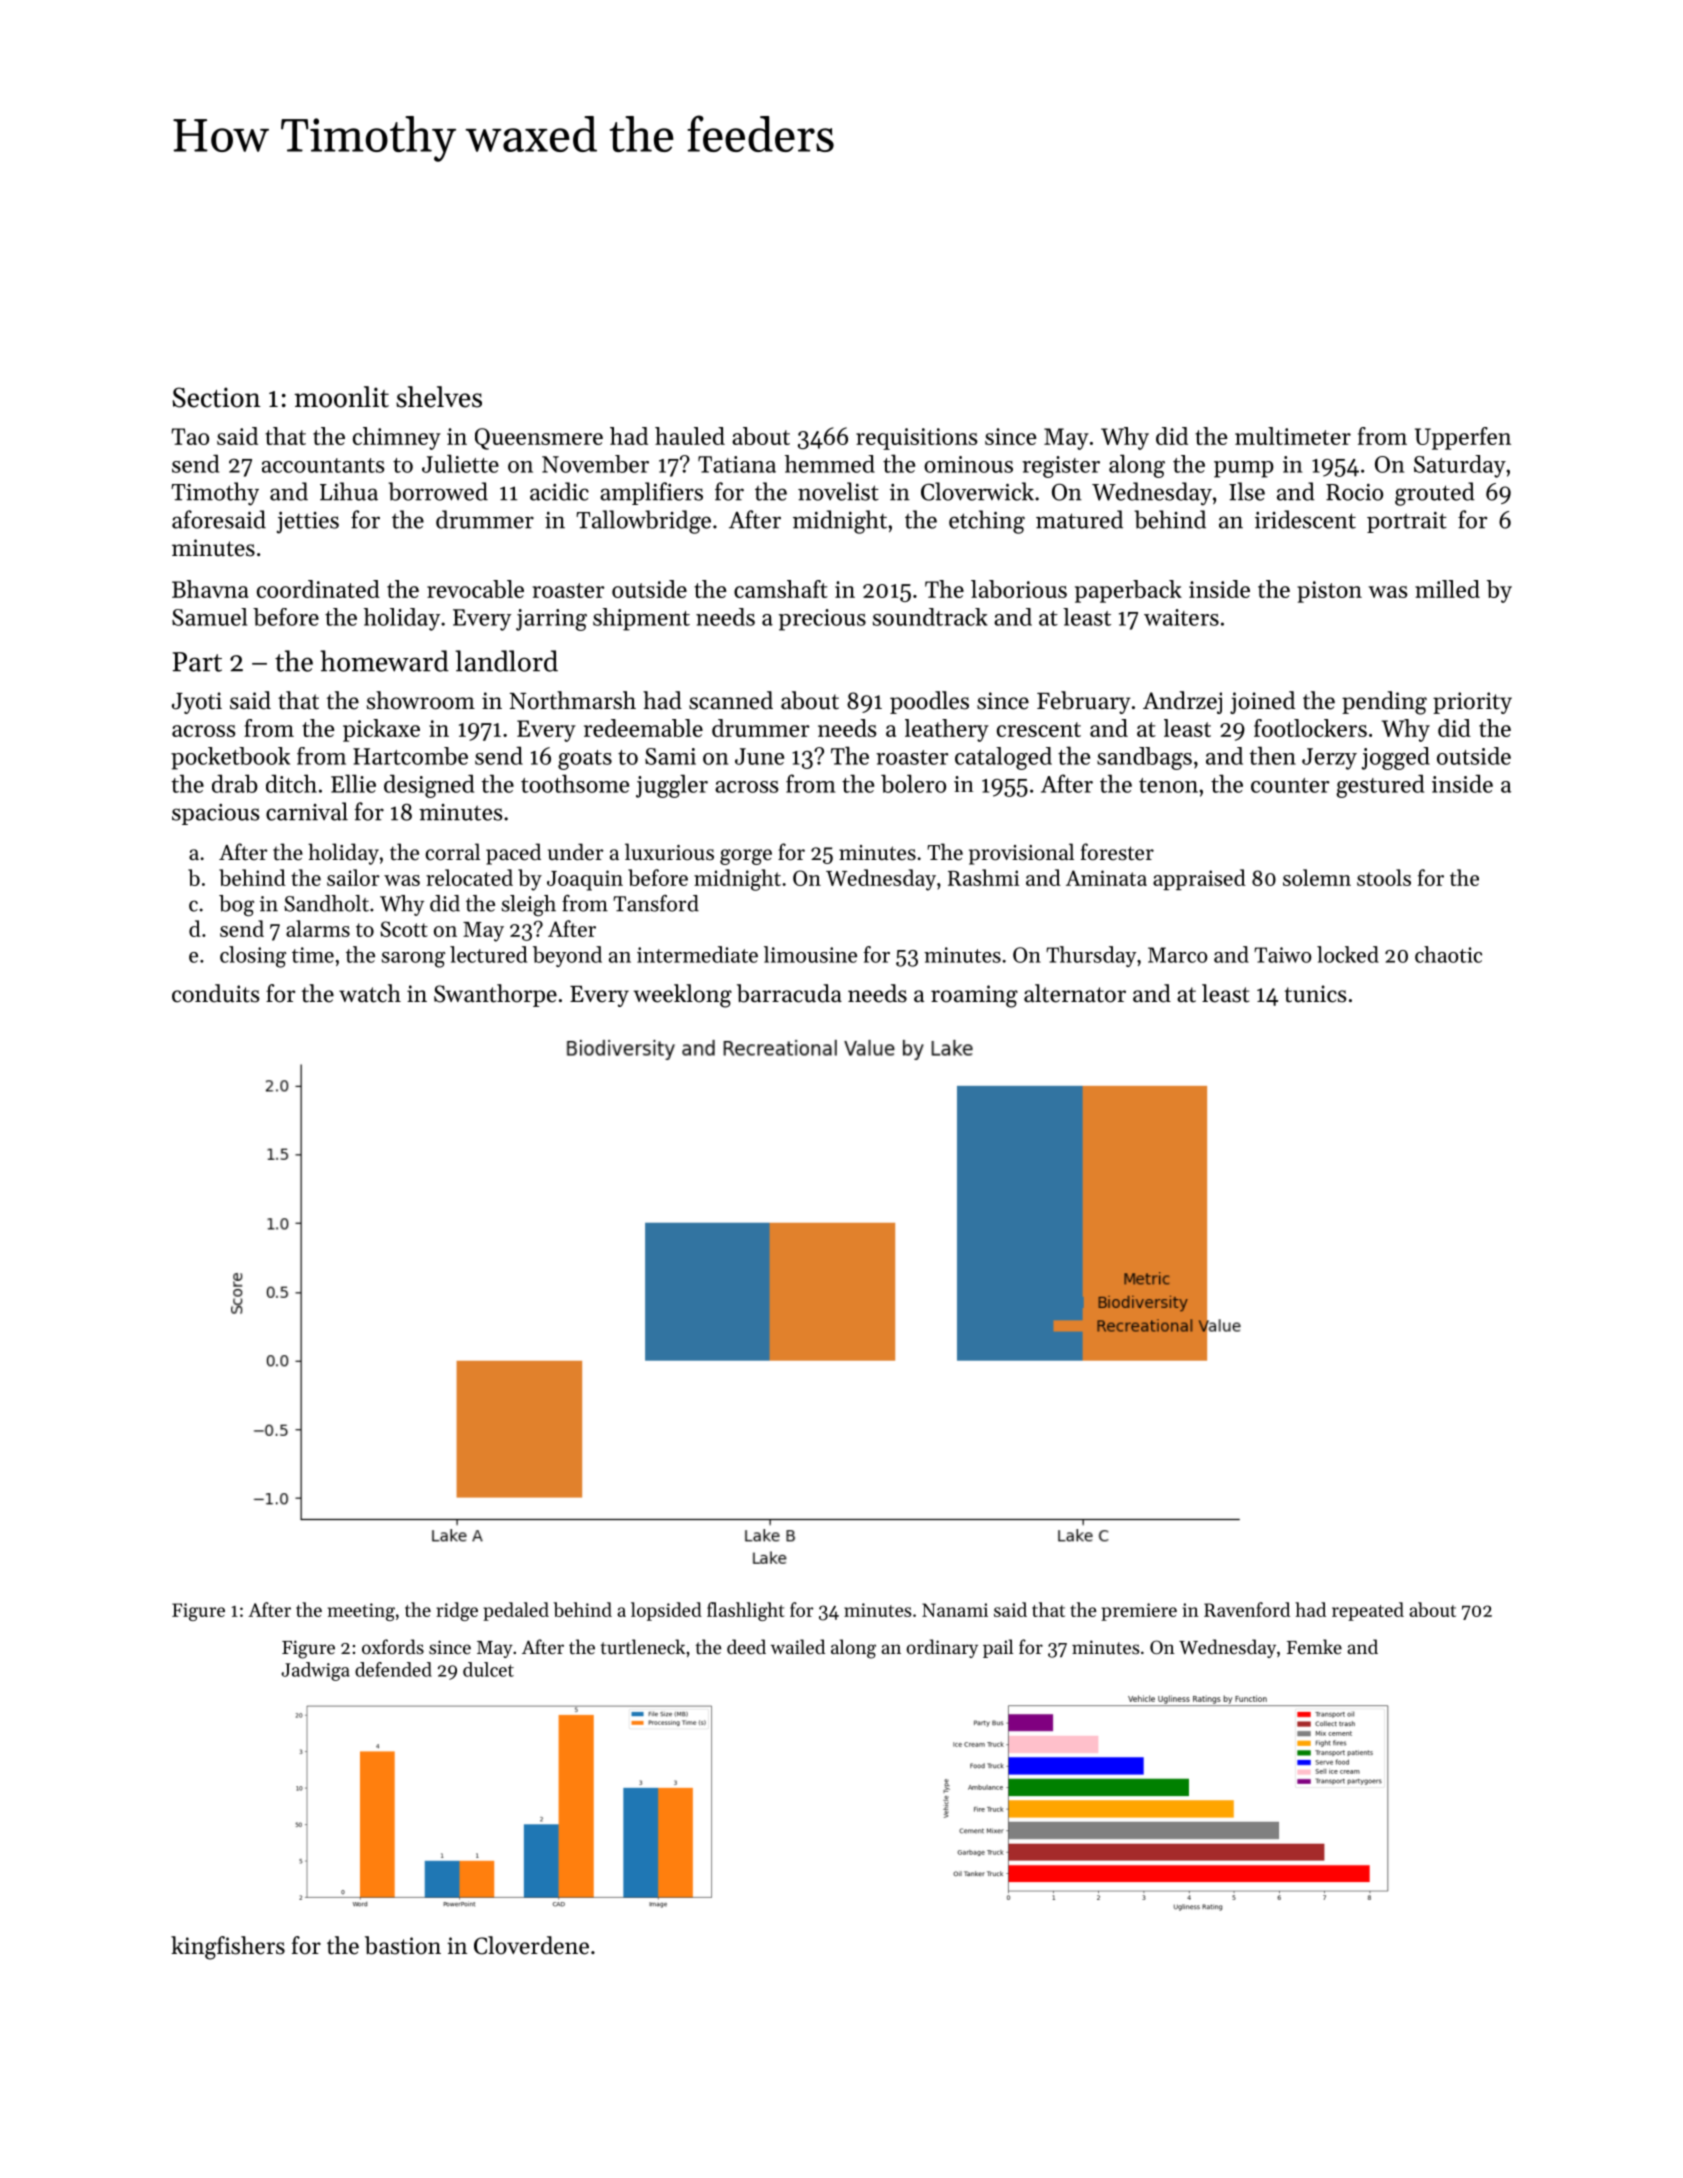 The image size is (1683, 2178). Describe the element at coordinates (690, 436) in the screenshot. I see `hauled` at that location.
